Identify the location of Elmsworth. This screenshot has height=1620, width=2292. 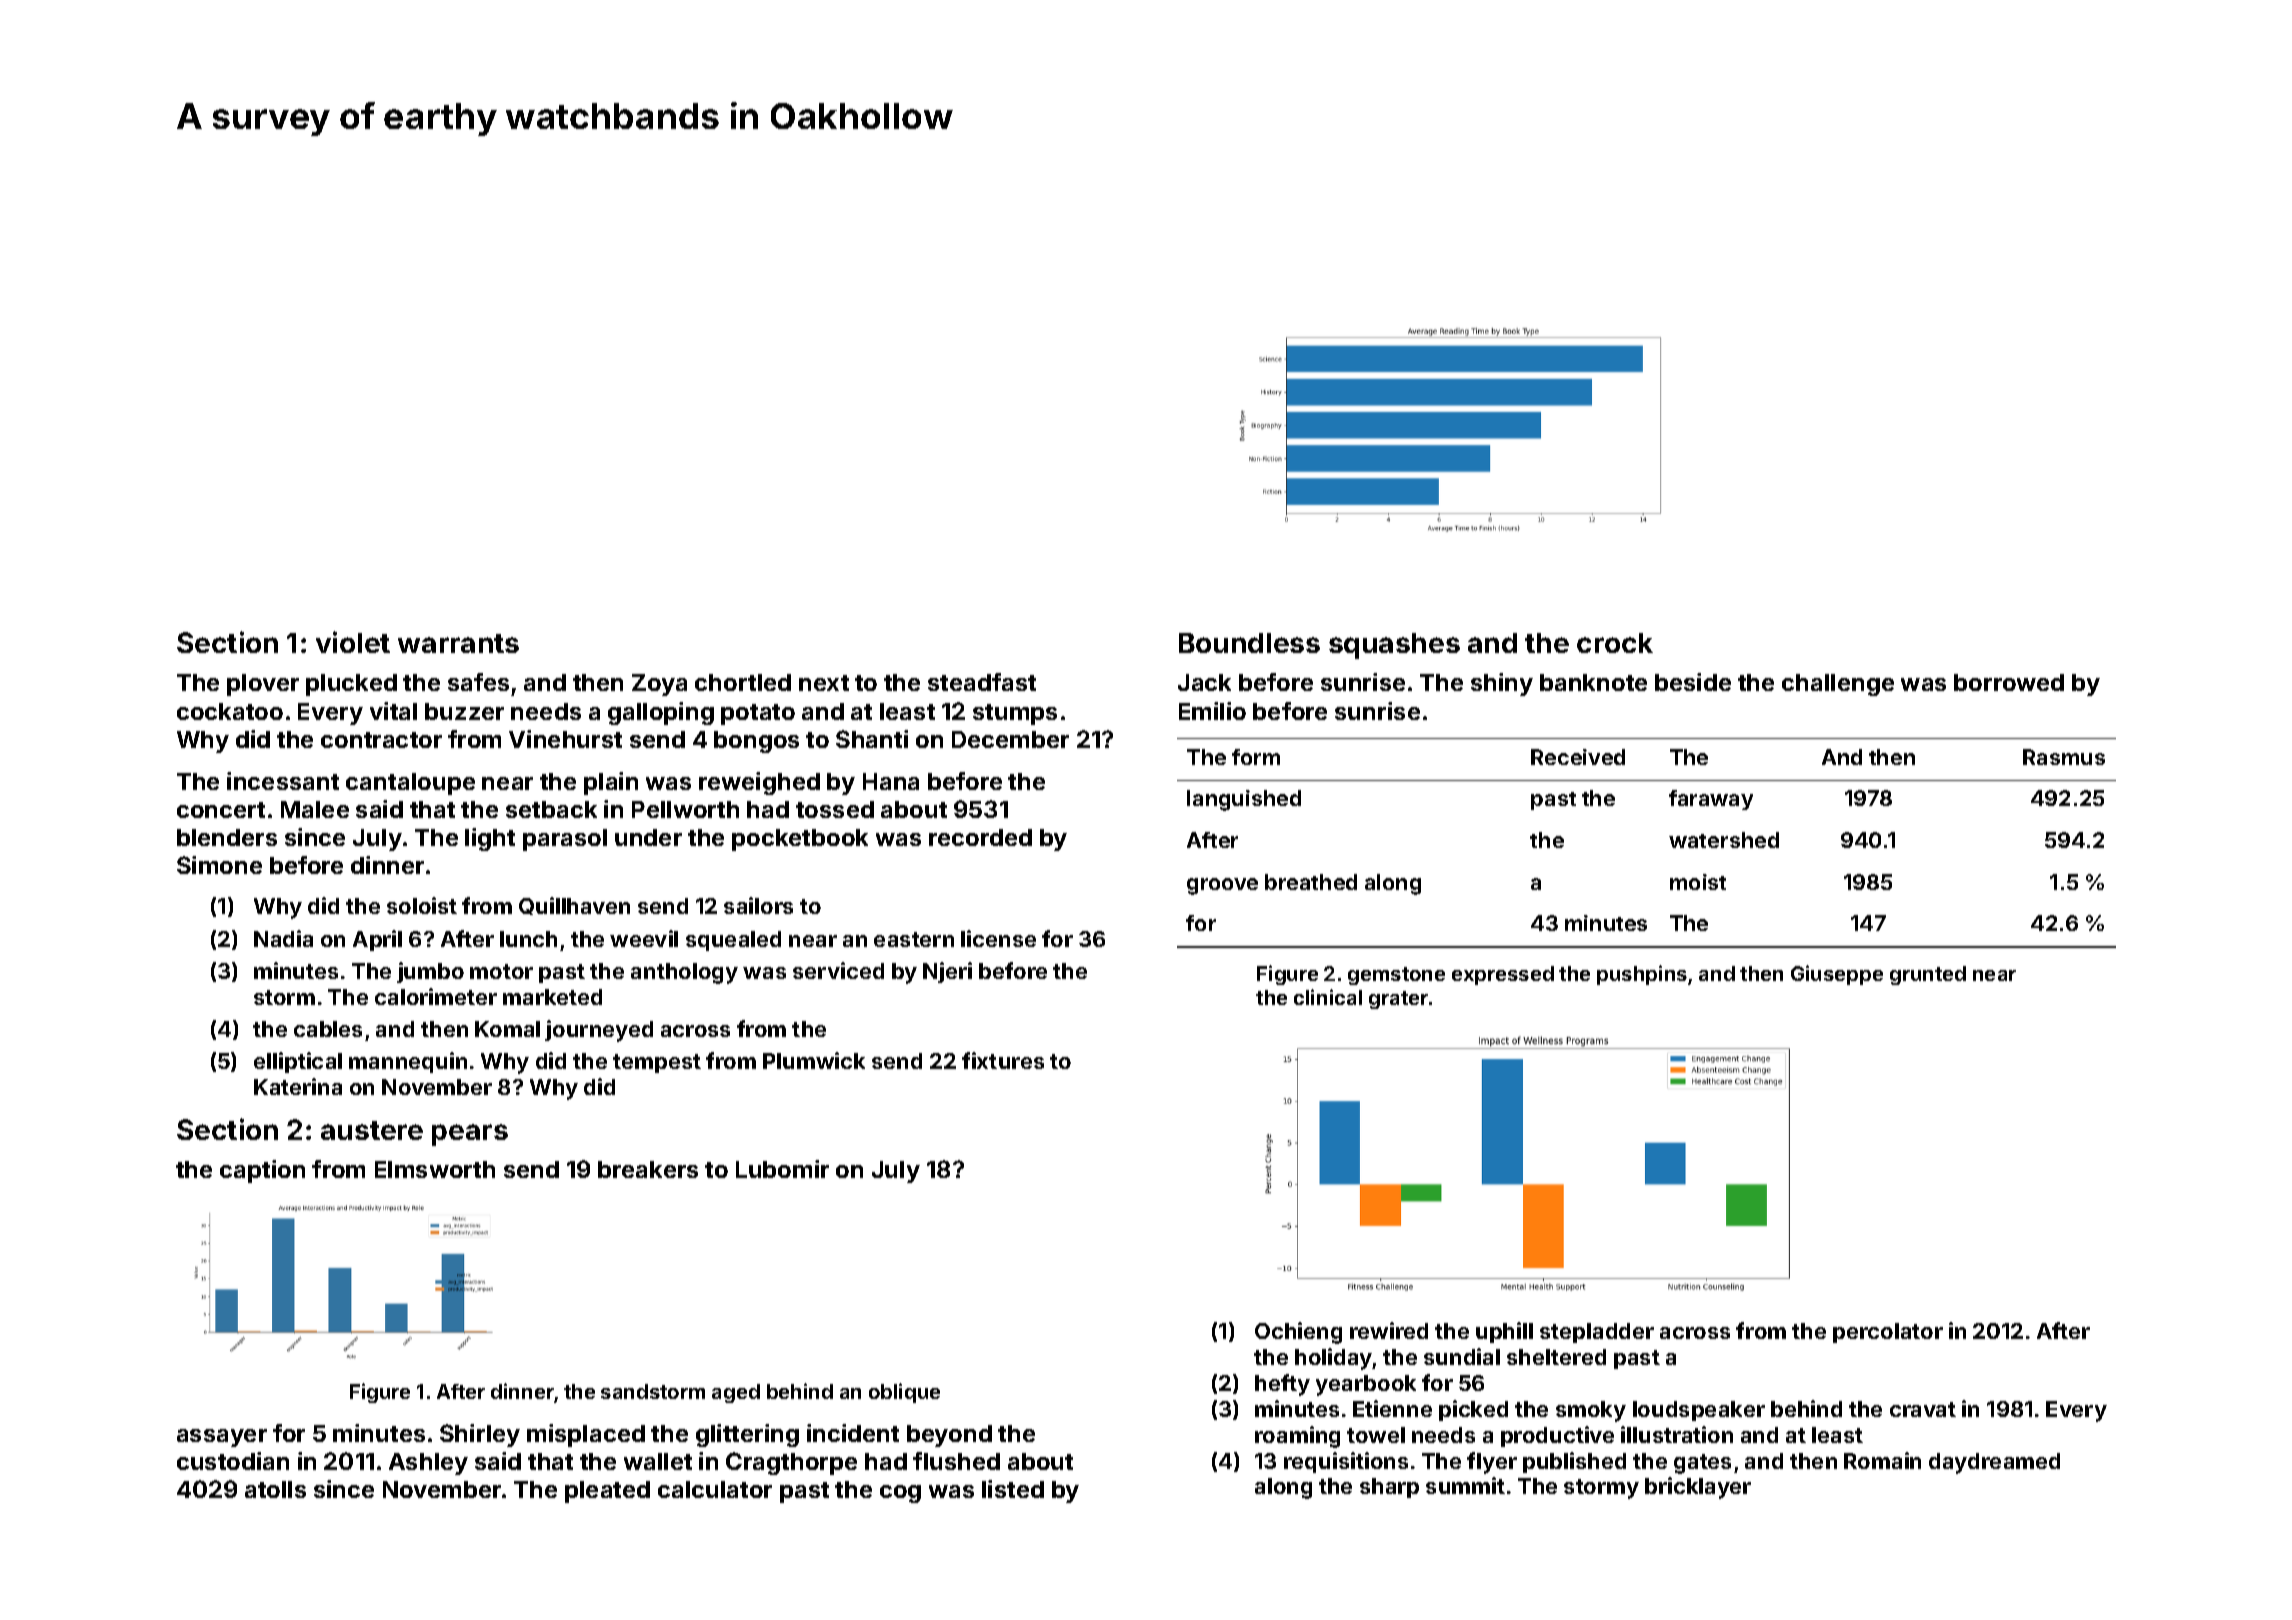
(435, 1169).
